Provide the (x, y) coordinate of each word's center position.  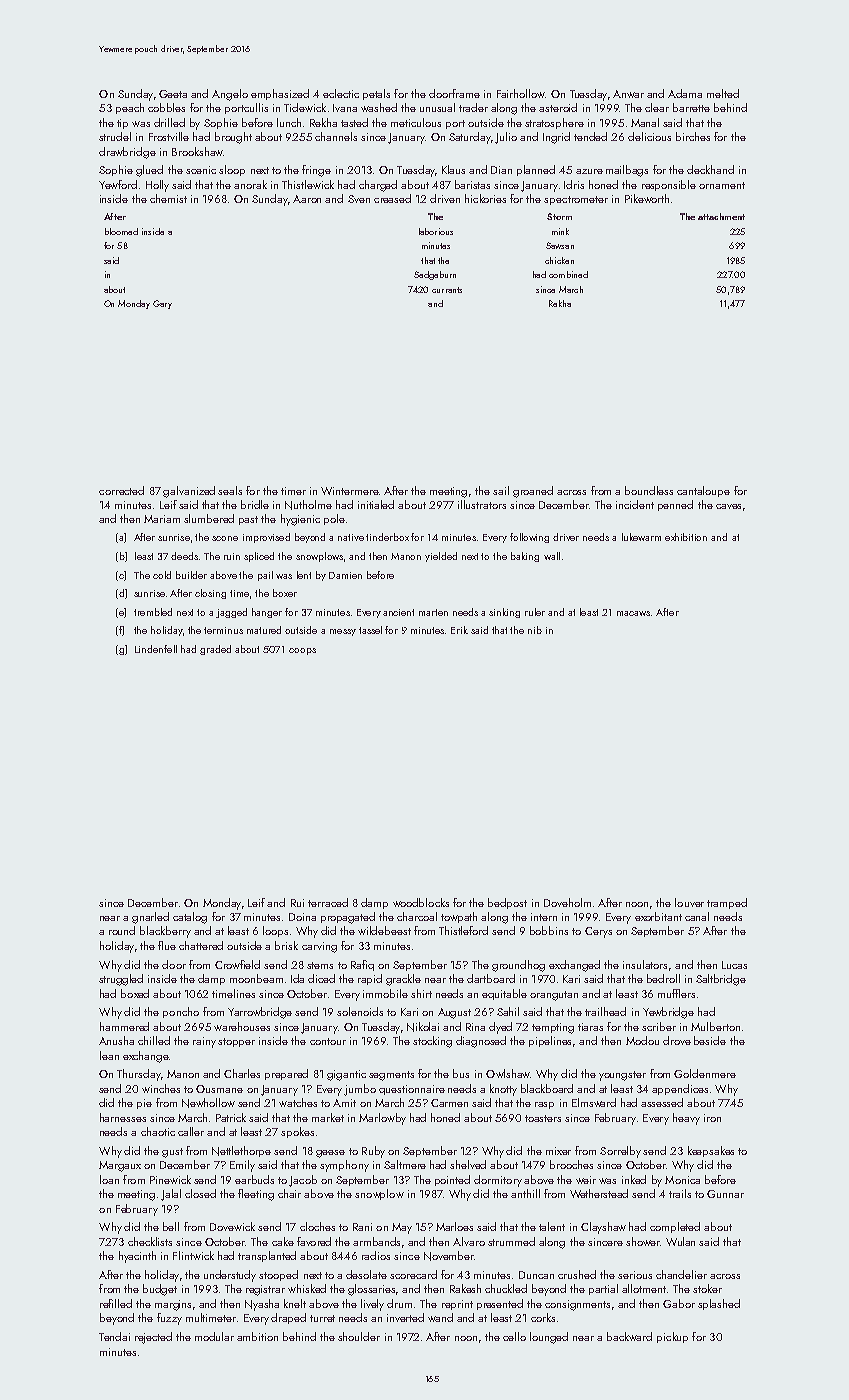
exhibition (686, 537)
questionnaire (412, 1090)
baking (525, 557)
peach (130, 108)
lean (109, 1055)
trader (473, 107)
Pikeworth (647, 198)
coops (302, 651)
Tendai (114, 1336)
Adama (685, 93)
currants (447, 290)
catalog (190, 918)
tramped (727, 903)
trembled (153, 612)
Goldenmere (705, 1073)
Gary (162, 304)
